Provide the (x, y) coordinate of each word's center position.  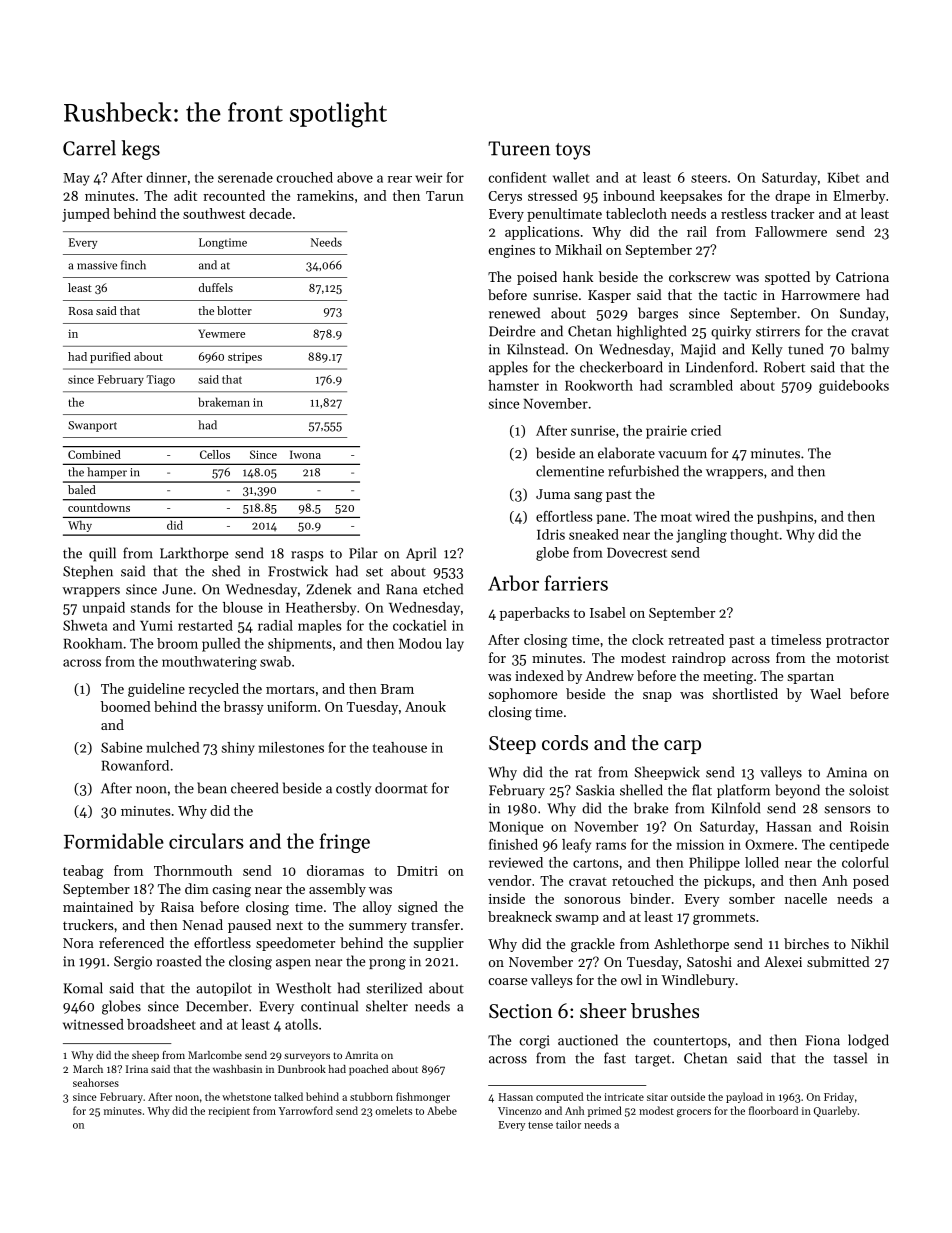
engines (512, 251)
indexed (539, 675)
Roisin (869, 826)
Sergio (133, 963)
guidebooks (854, 387)
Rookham (93, 643)
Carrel (89, 148)
